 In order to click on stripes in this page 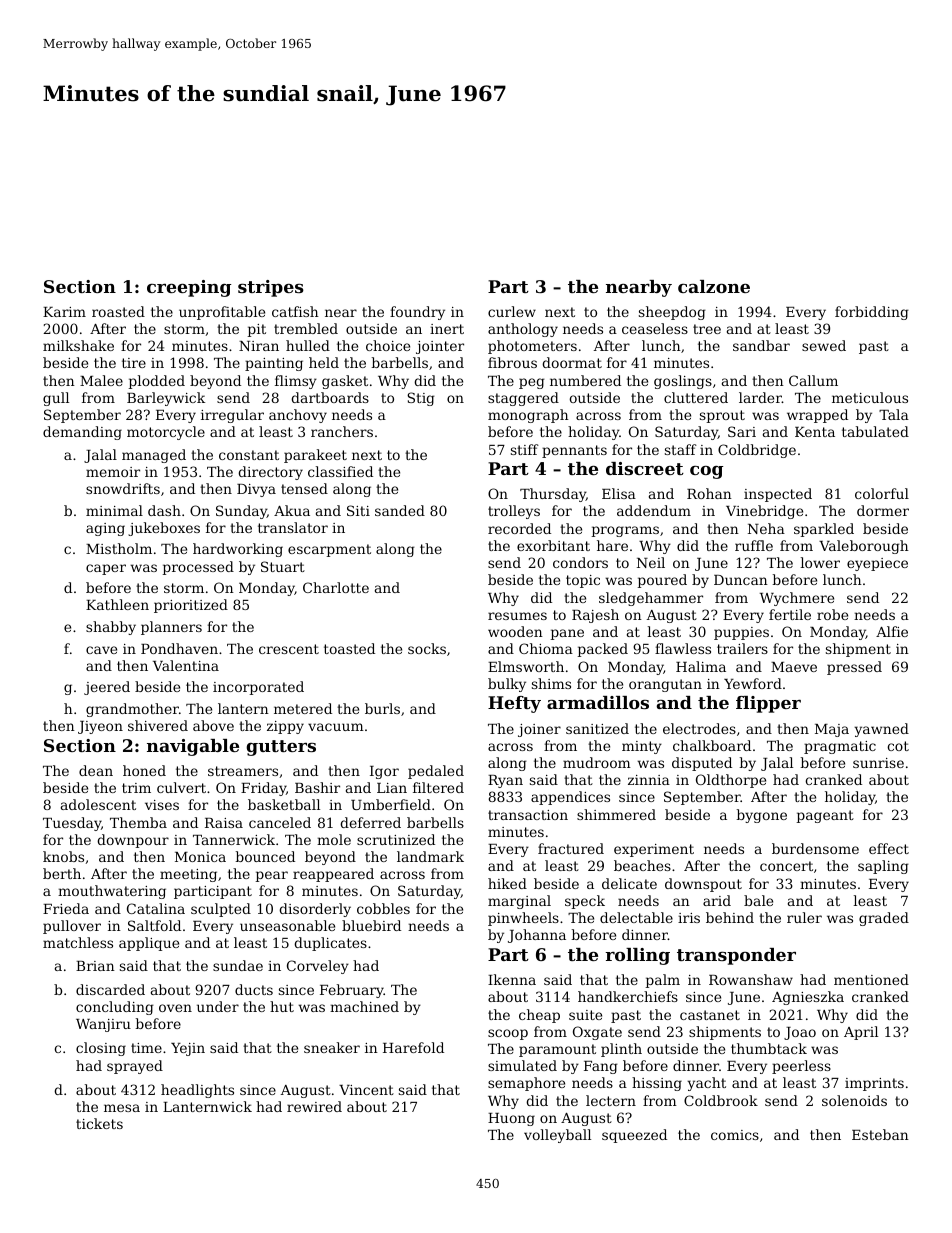, I will do `click(271, 288)`.
